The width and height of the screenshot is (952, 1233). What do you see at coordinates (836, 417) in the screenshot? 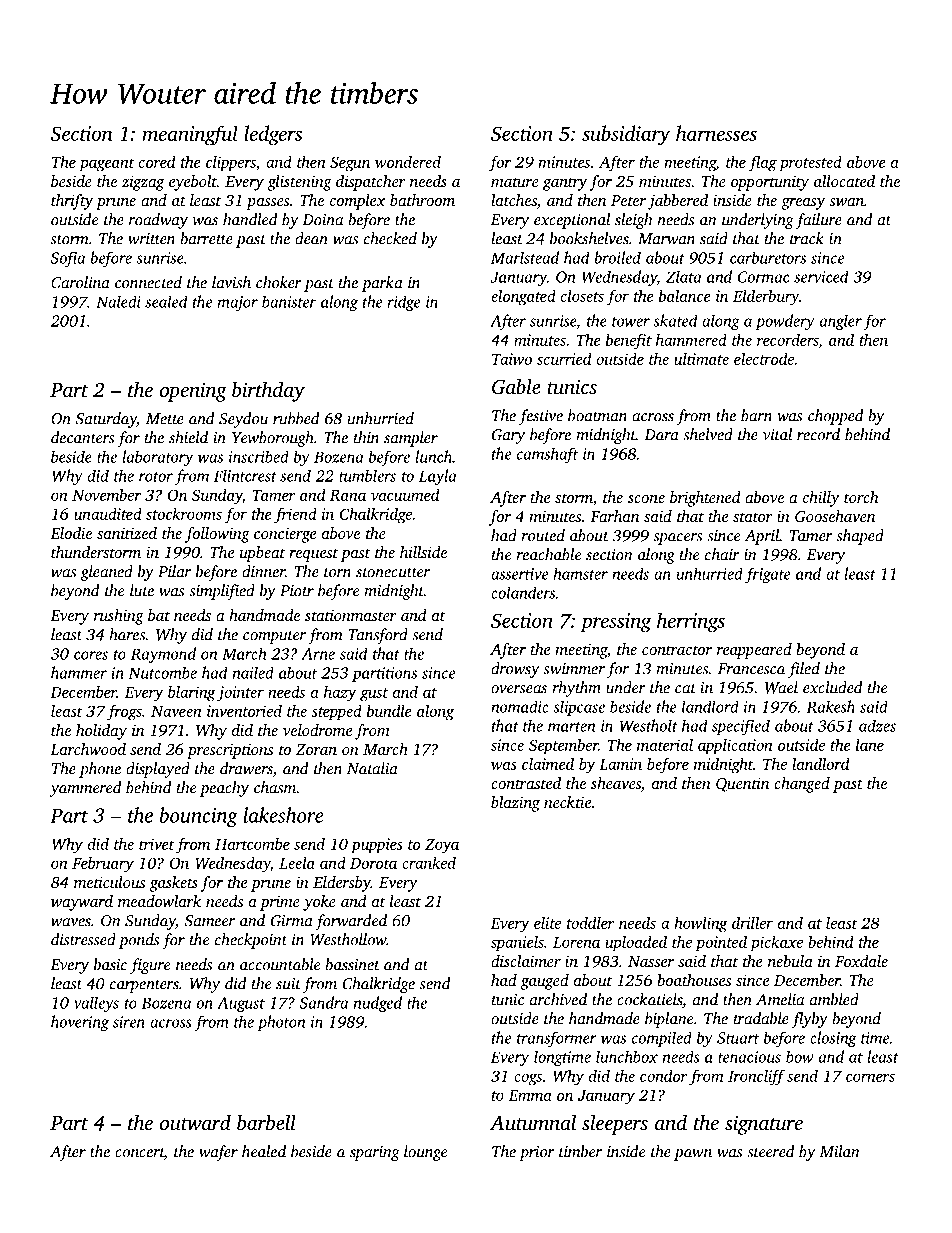
I see `chopped` at bounding box center [836, 417].
